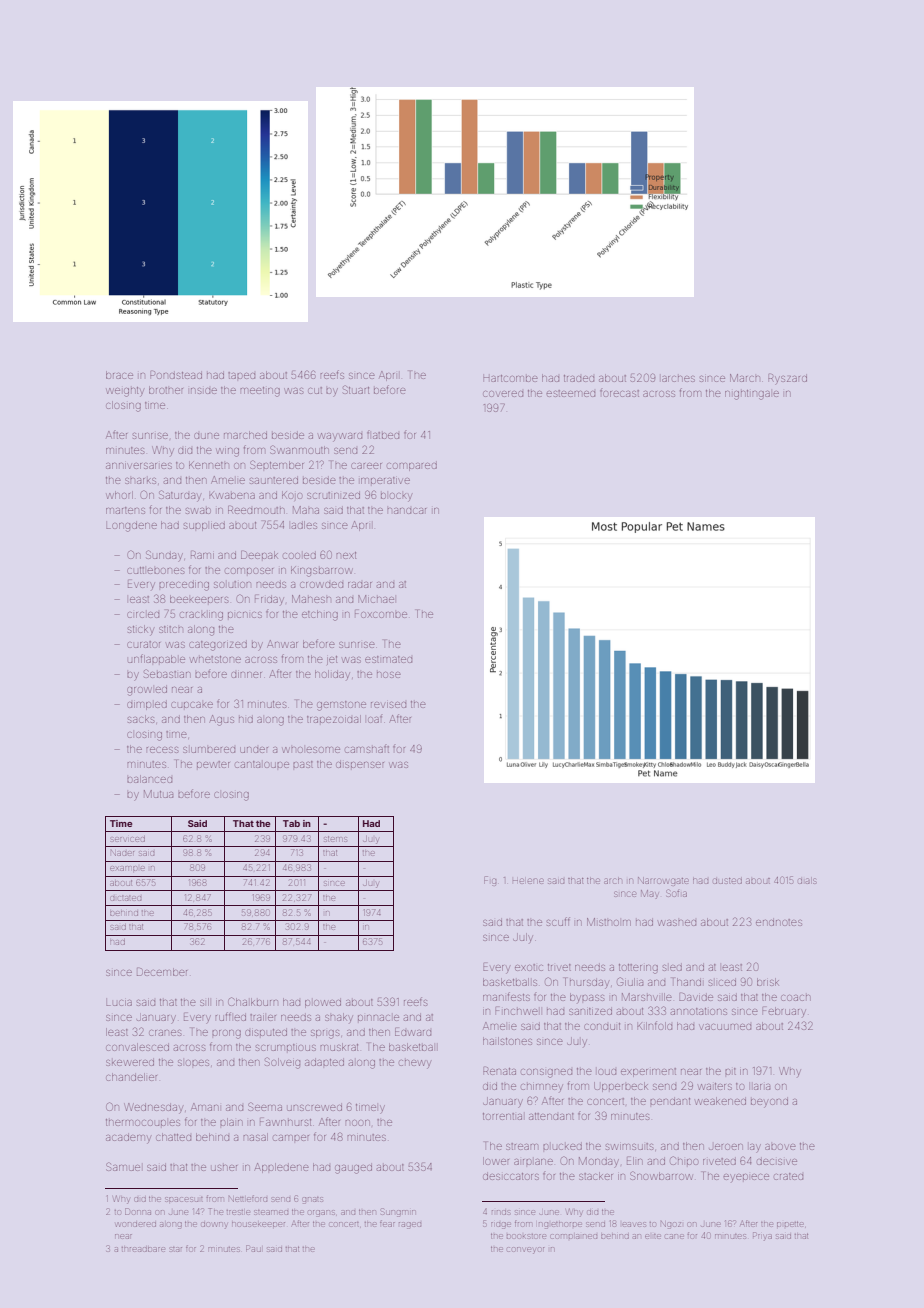 This screenshot has height=1308, width=924. I want to click on ridge, so click(501, 1225).
